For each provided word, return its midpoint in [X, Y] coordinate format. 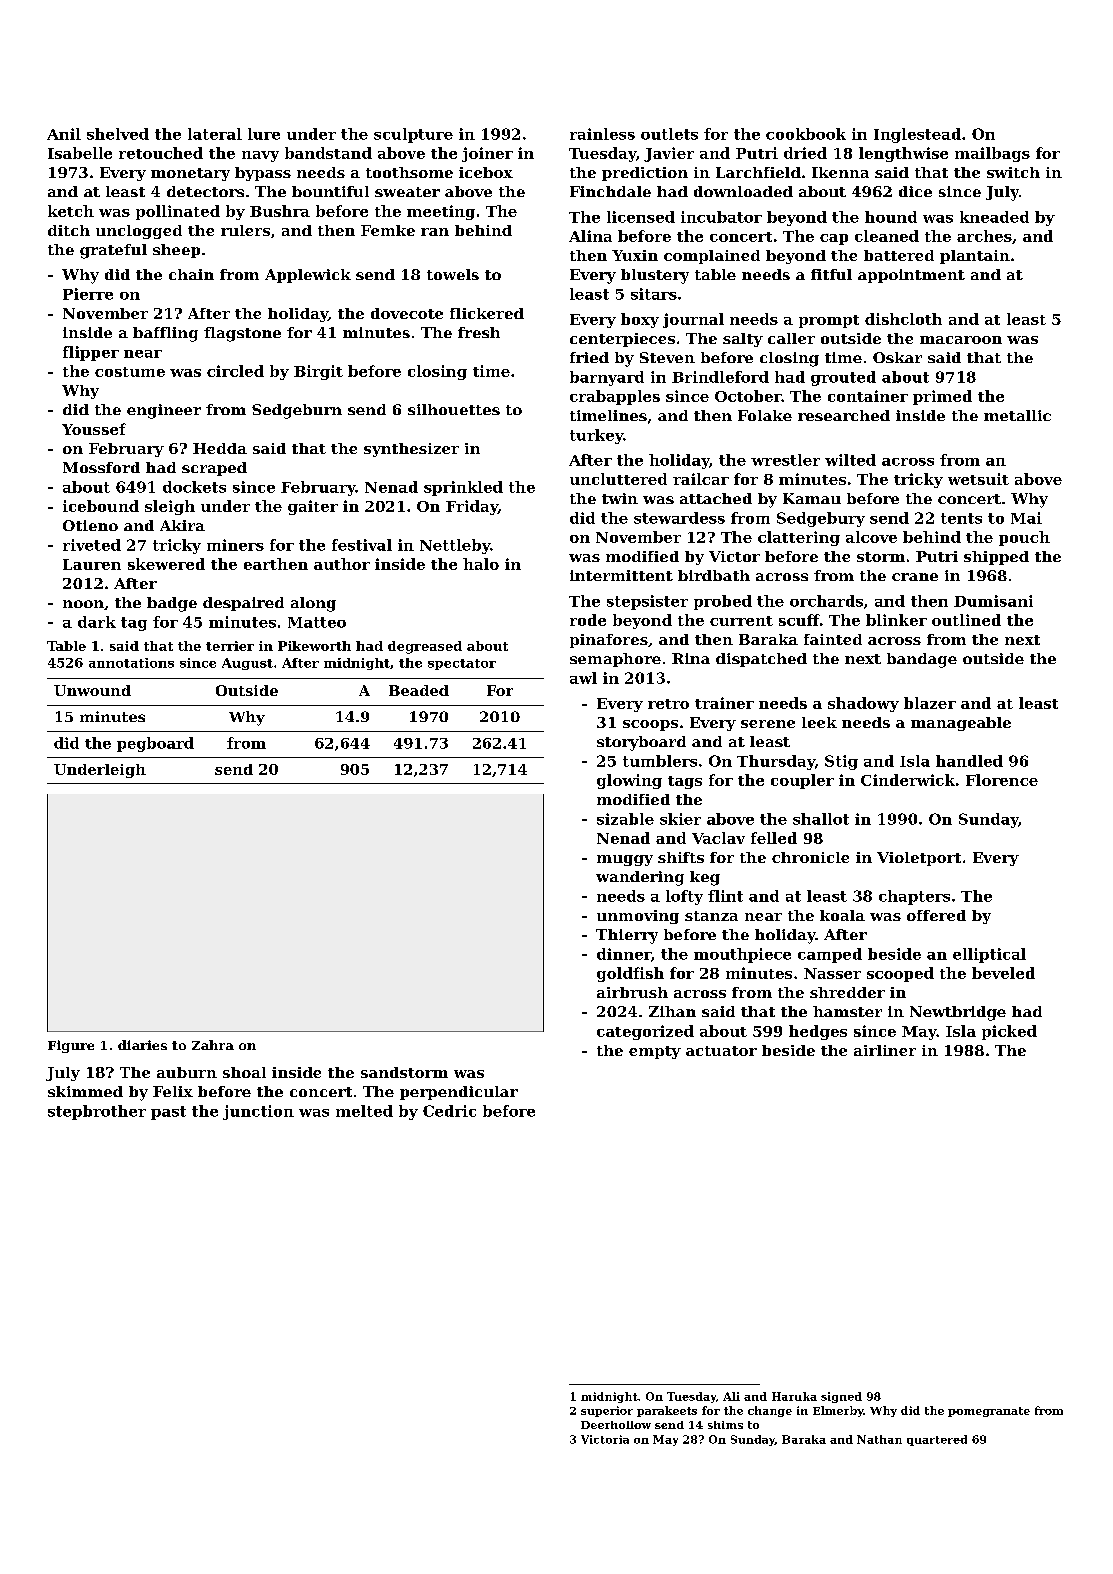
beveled [1003, 973]
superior [607, 1411]
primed [942, 397]
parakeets [667, 1411]
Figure [71, 1046]
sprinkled [463, 488]
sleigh [170, 507]
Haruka [794, 1396]
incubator [721, 217]
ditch [69, 230]
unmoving [638, 917]
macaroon [961, 340]
